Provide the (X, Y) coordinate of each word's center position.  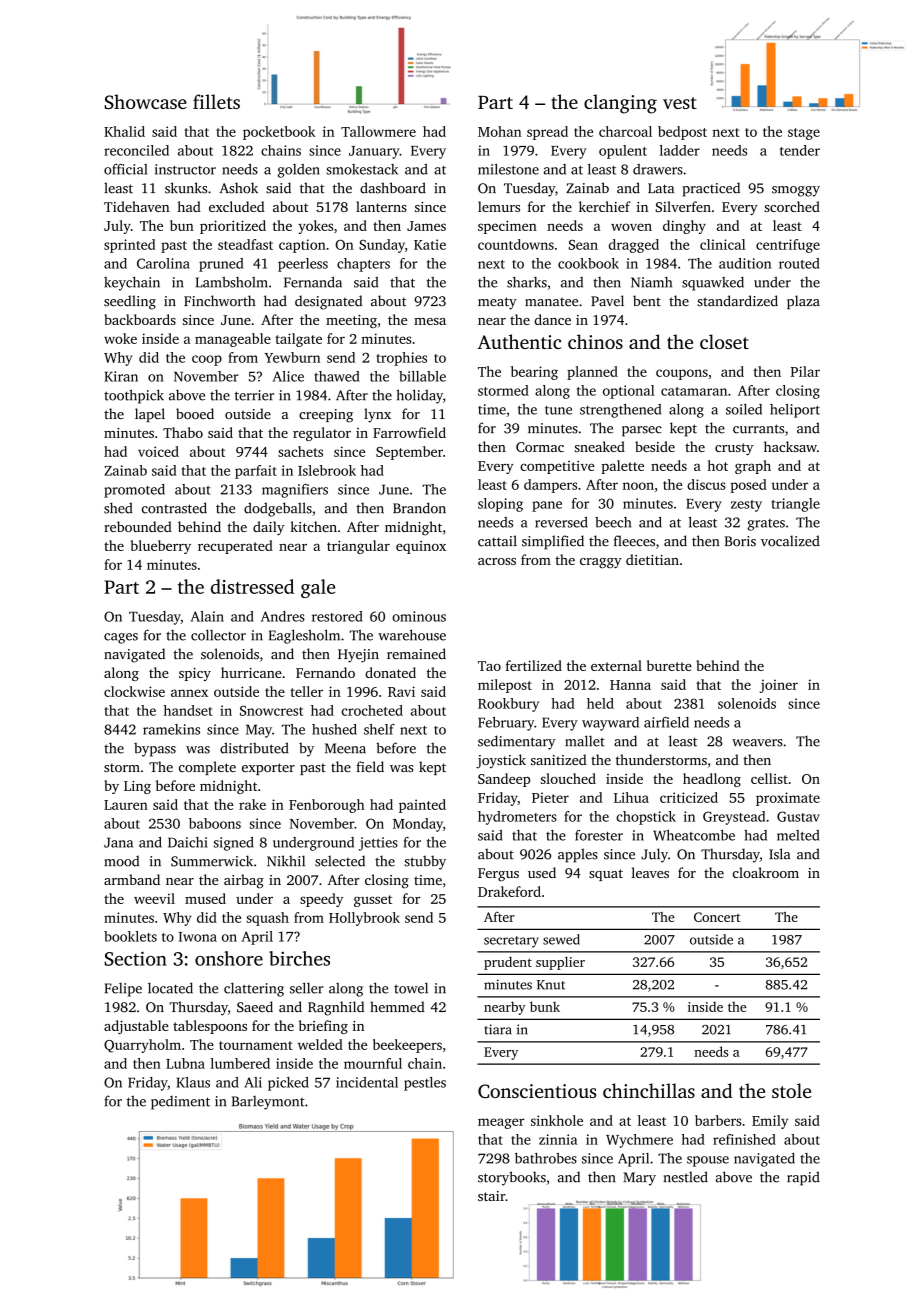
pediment (180, 1102)
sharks (527, 282)
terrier (254, 395)
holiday (419, 396)
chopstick (646, 818)
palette (622, 467)
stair (491, 1196)
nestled (686, 1177)
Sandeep (504, 780)
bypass (155, 750)
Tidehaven (137, 206)
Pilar (805, 371)
